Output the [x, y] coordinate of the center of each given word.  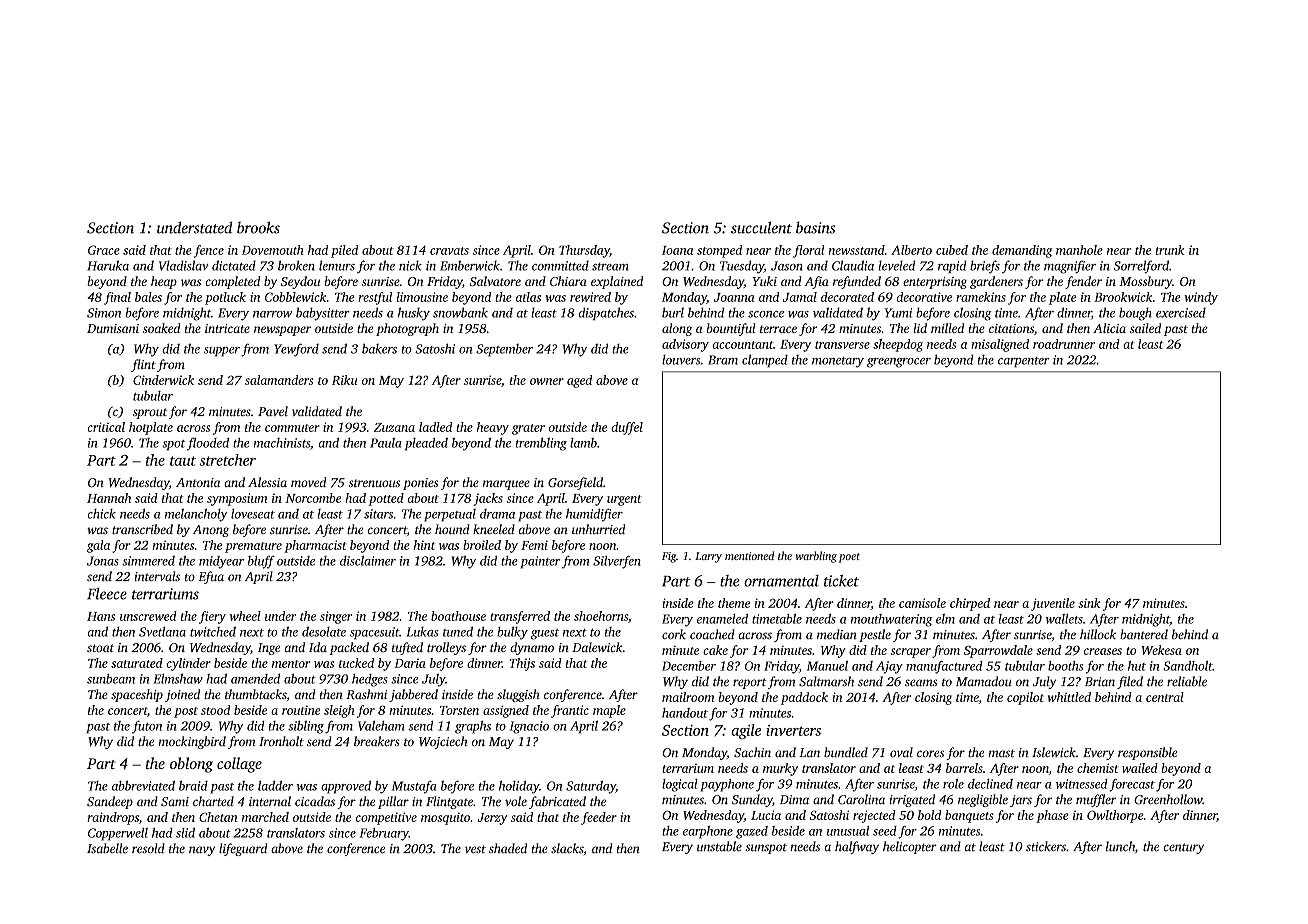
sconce [766, 314]
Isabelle [107, 848]
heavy [493, 428]
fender [1083, 282]
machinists [282, 443]
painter [540, 562]
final [117, 298]
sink [1089, 603]
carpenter [1024, 362]
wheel [245, 616]
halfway [857, 847]
